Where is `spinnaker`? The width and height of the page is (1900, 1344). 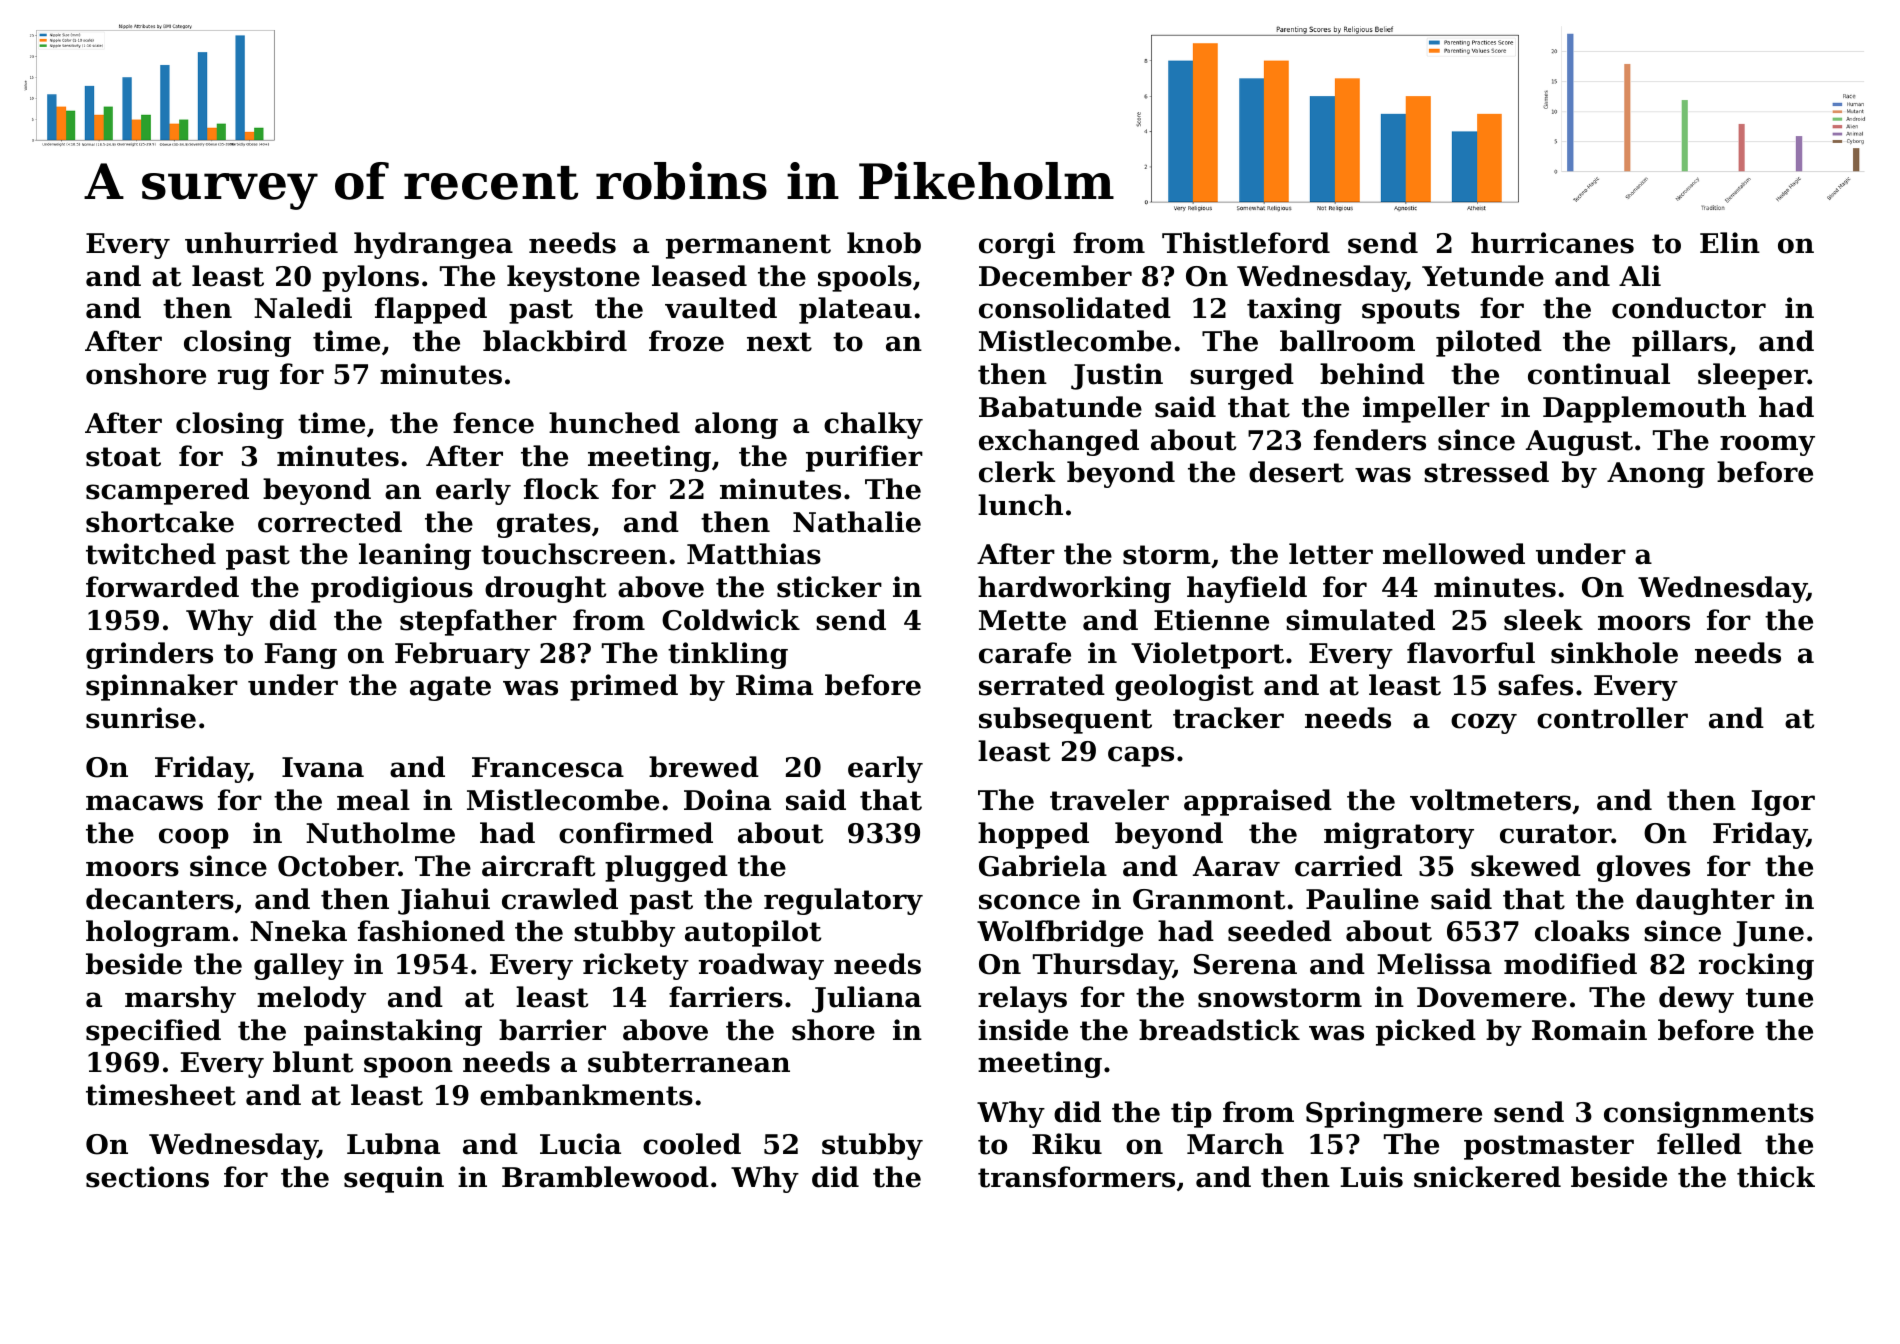
spinnaker is located at coordinates (162, 687).
